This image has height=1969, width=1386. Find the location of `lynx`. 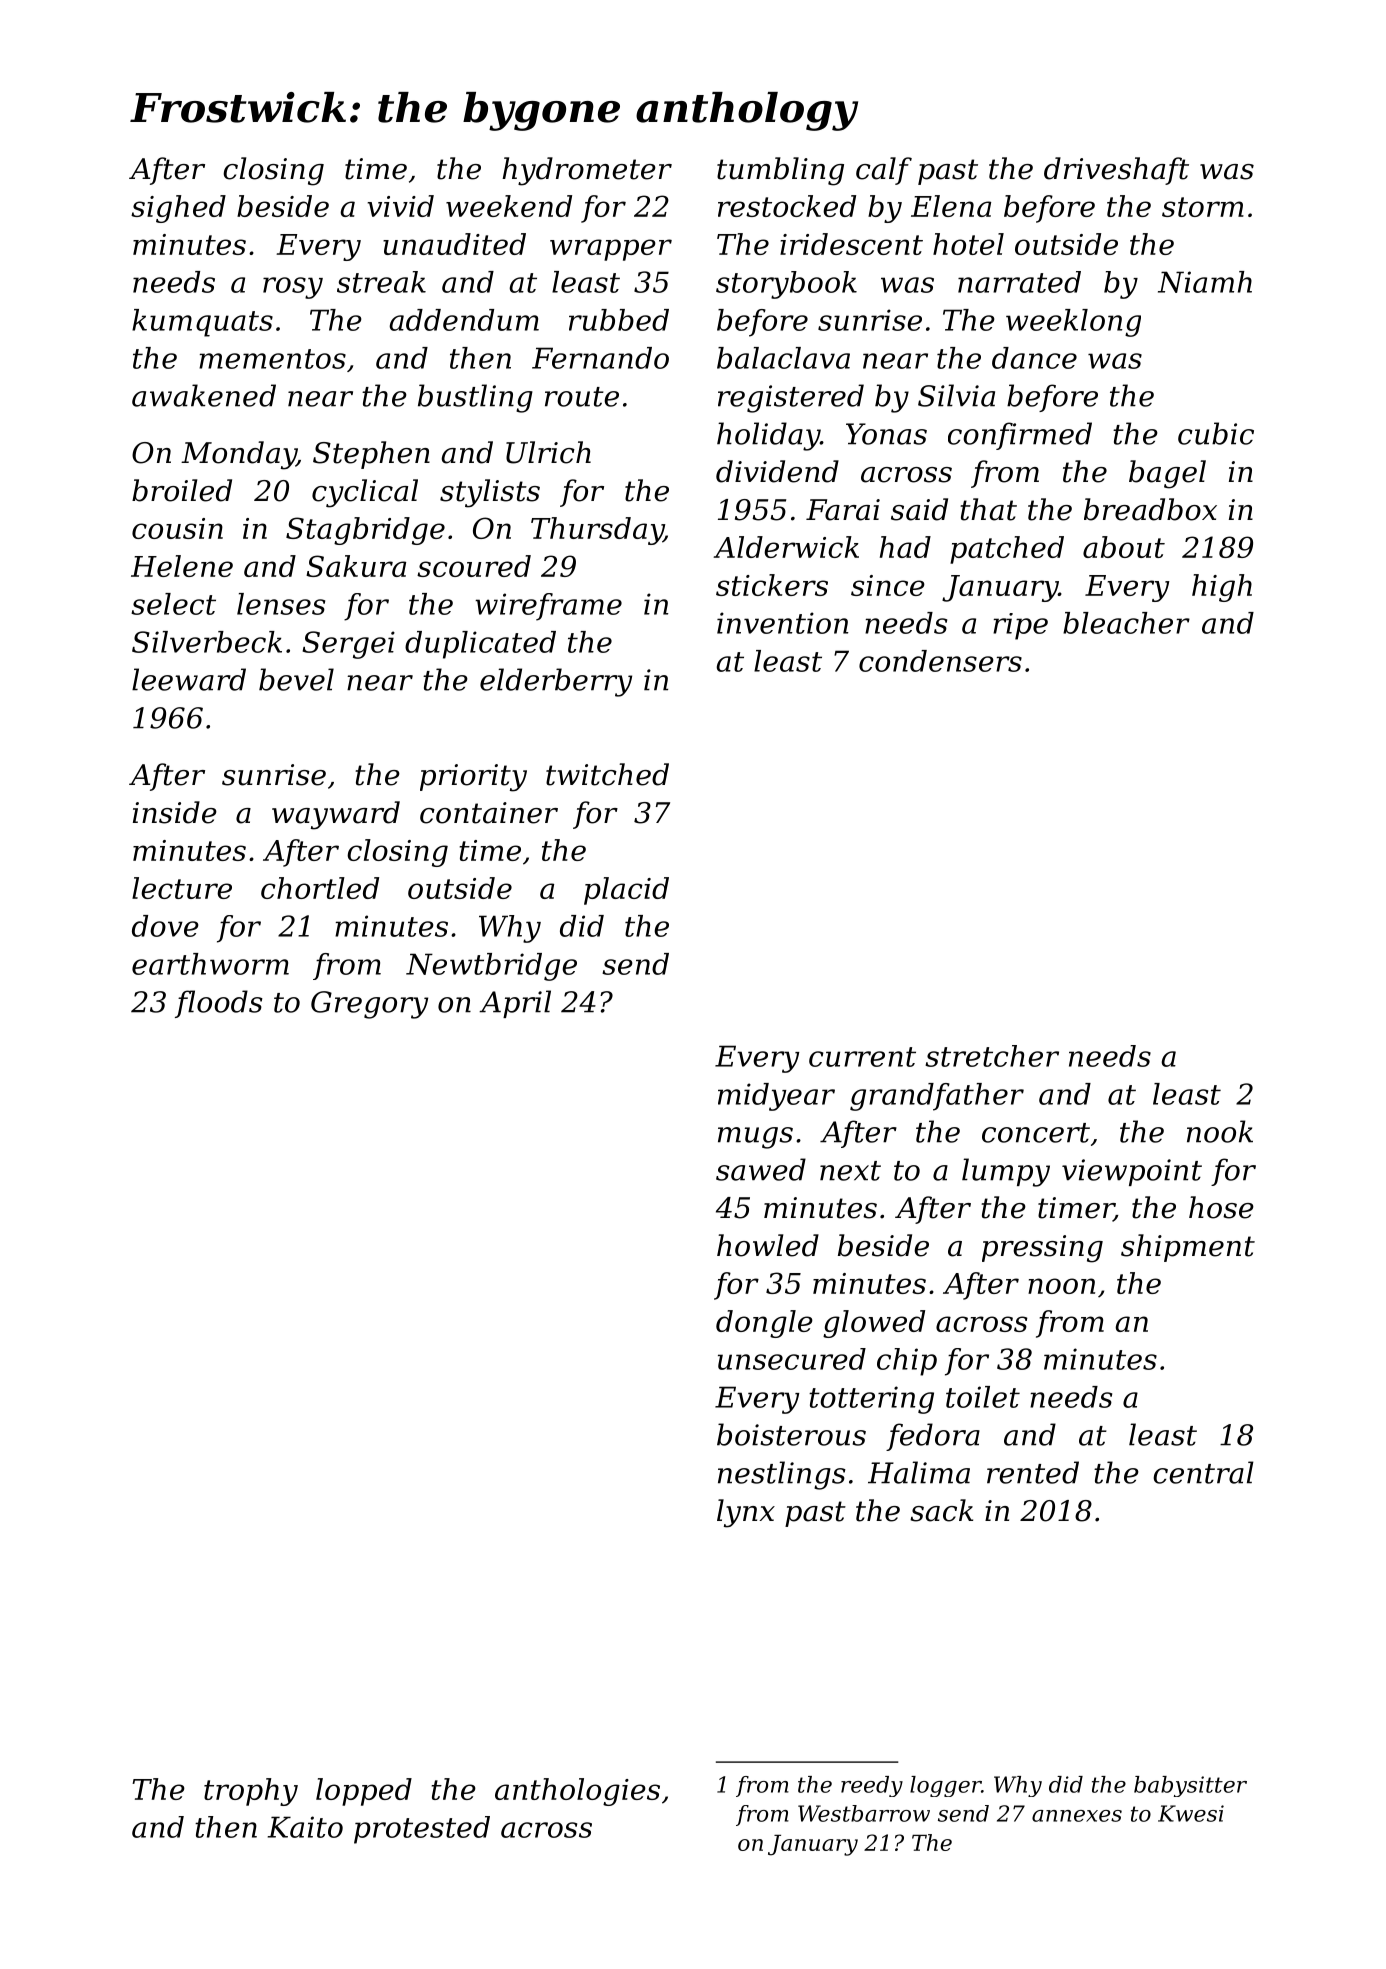

lynx is located at coordinates (746, 1513).
